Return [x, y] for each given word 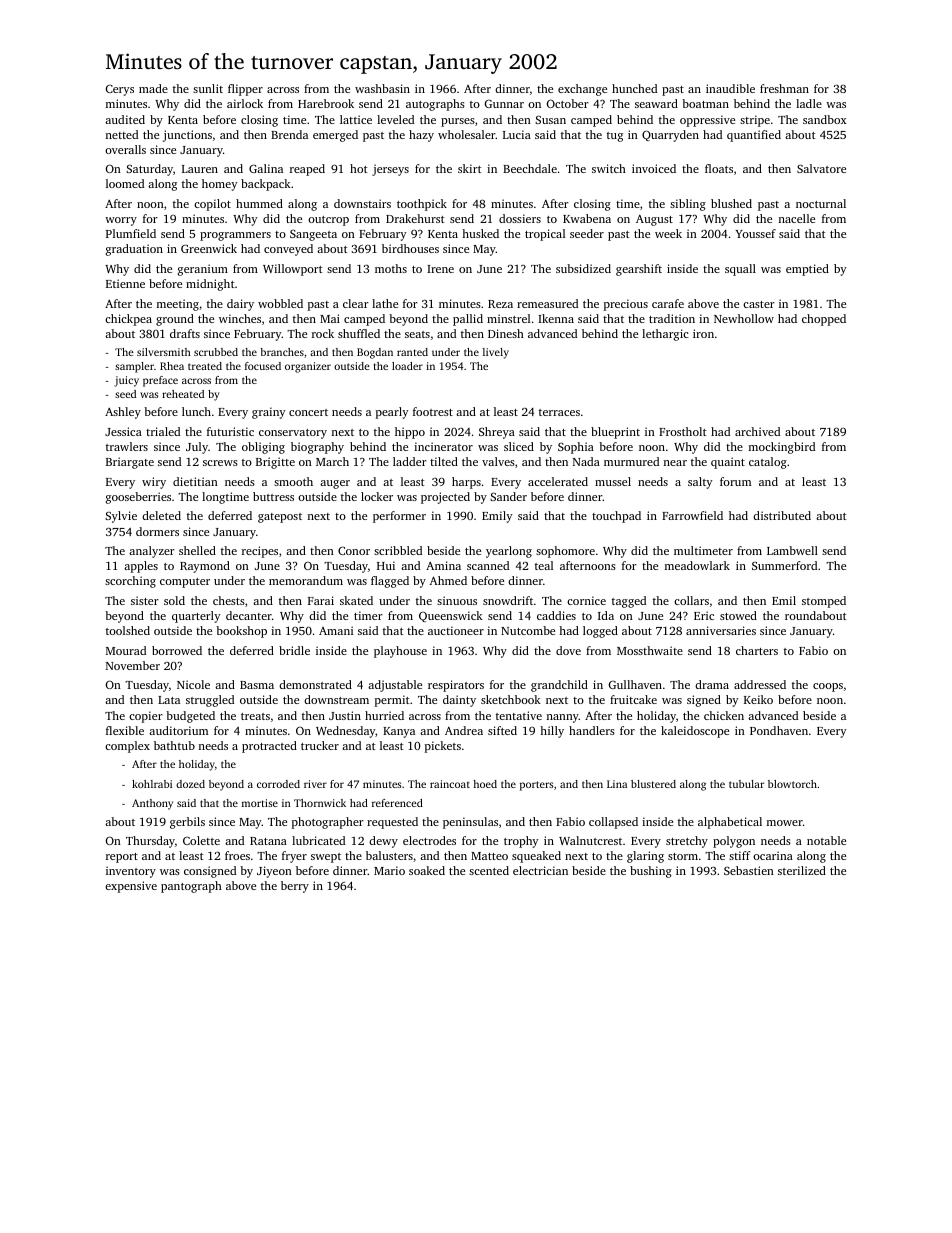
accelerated [558, 481]
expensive [131, 887]
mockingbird [782, 448]
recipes [260, 552]
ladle [809, 103]
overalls [125, 149]
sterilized [802, 870]
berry [295, 887]
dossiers [520, 218]
